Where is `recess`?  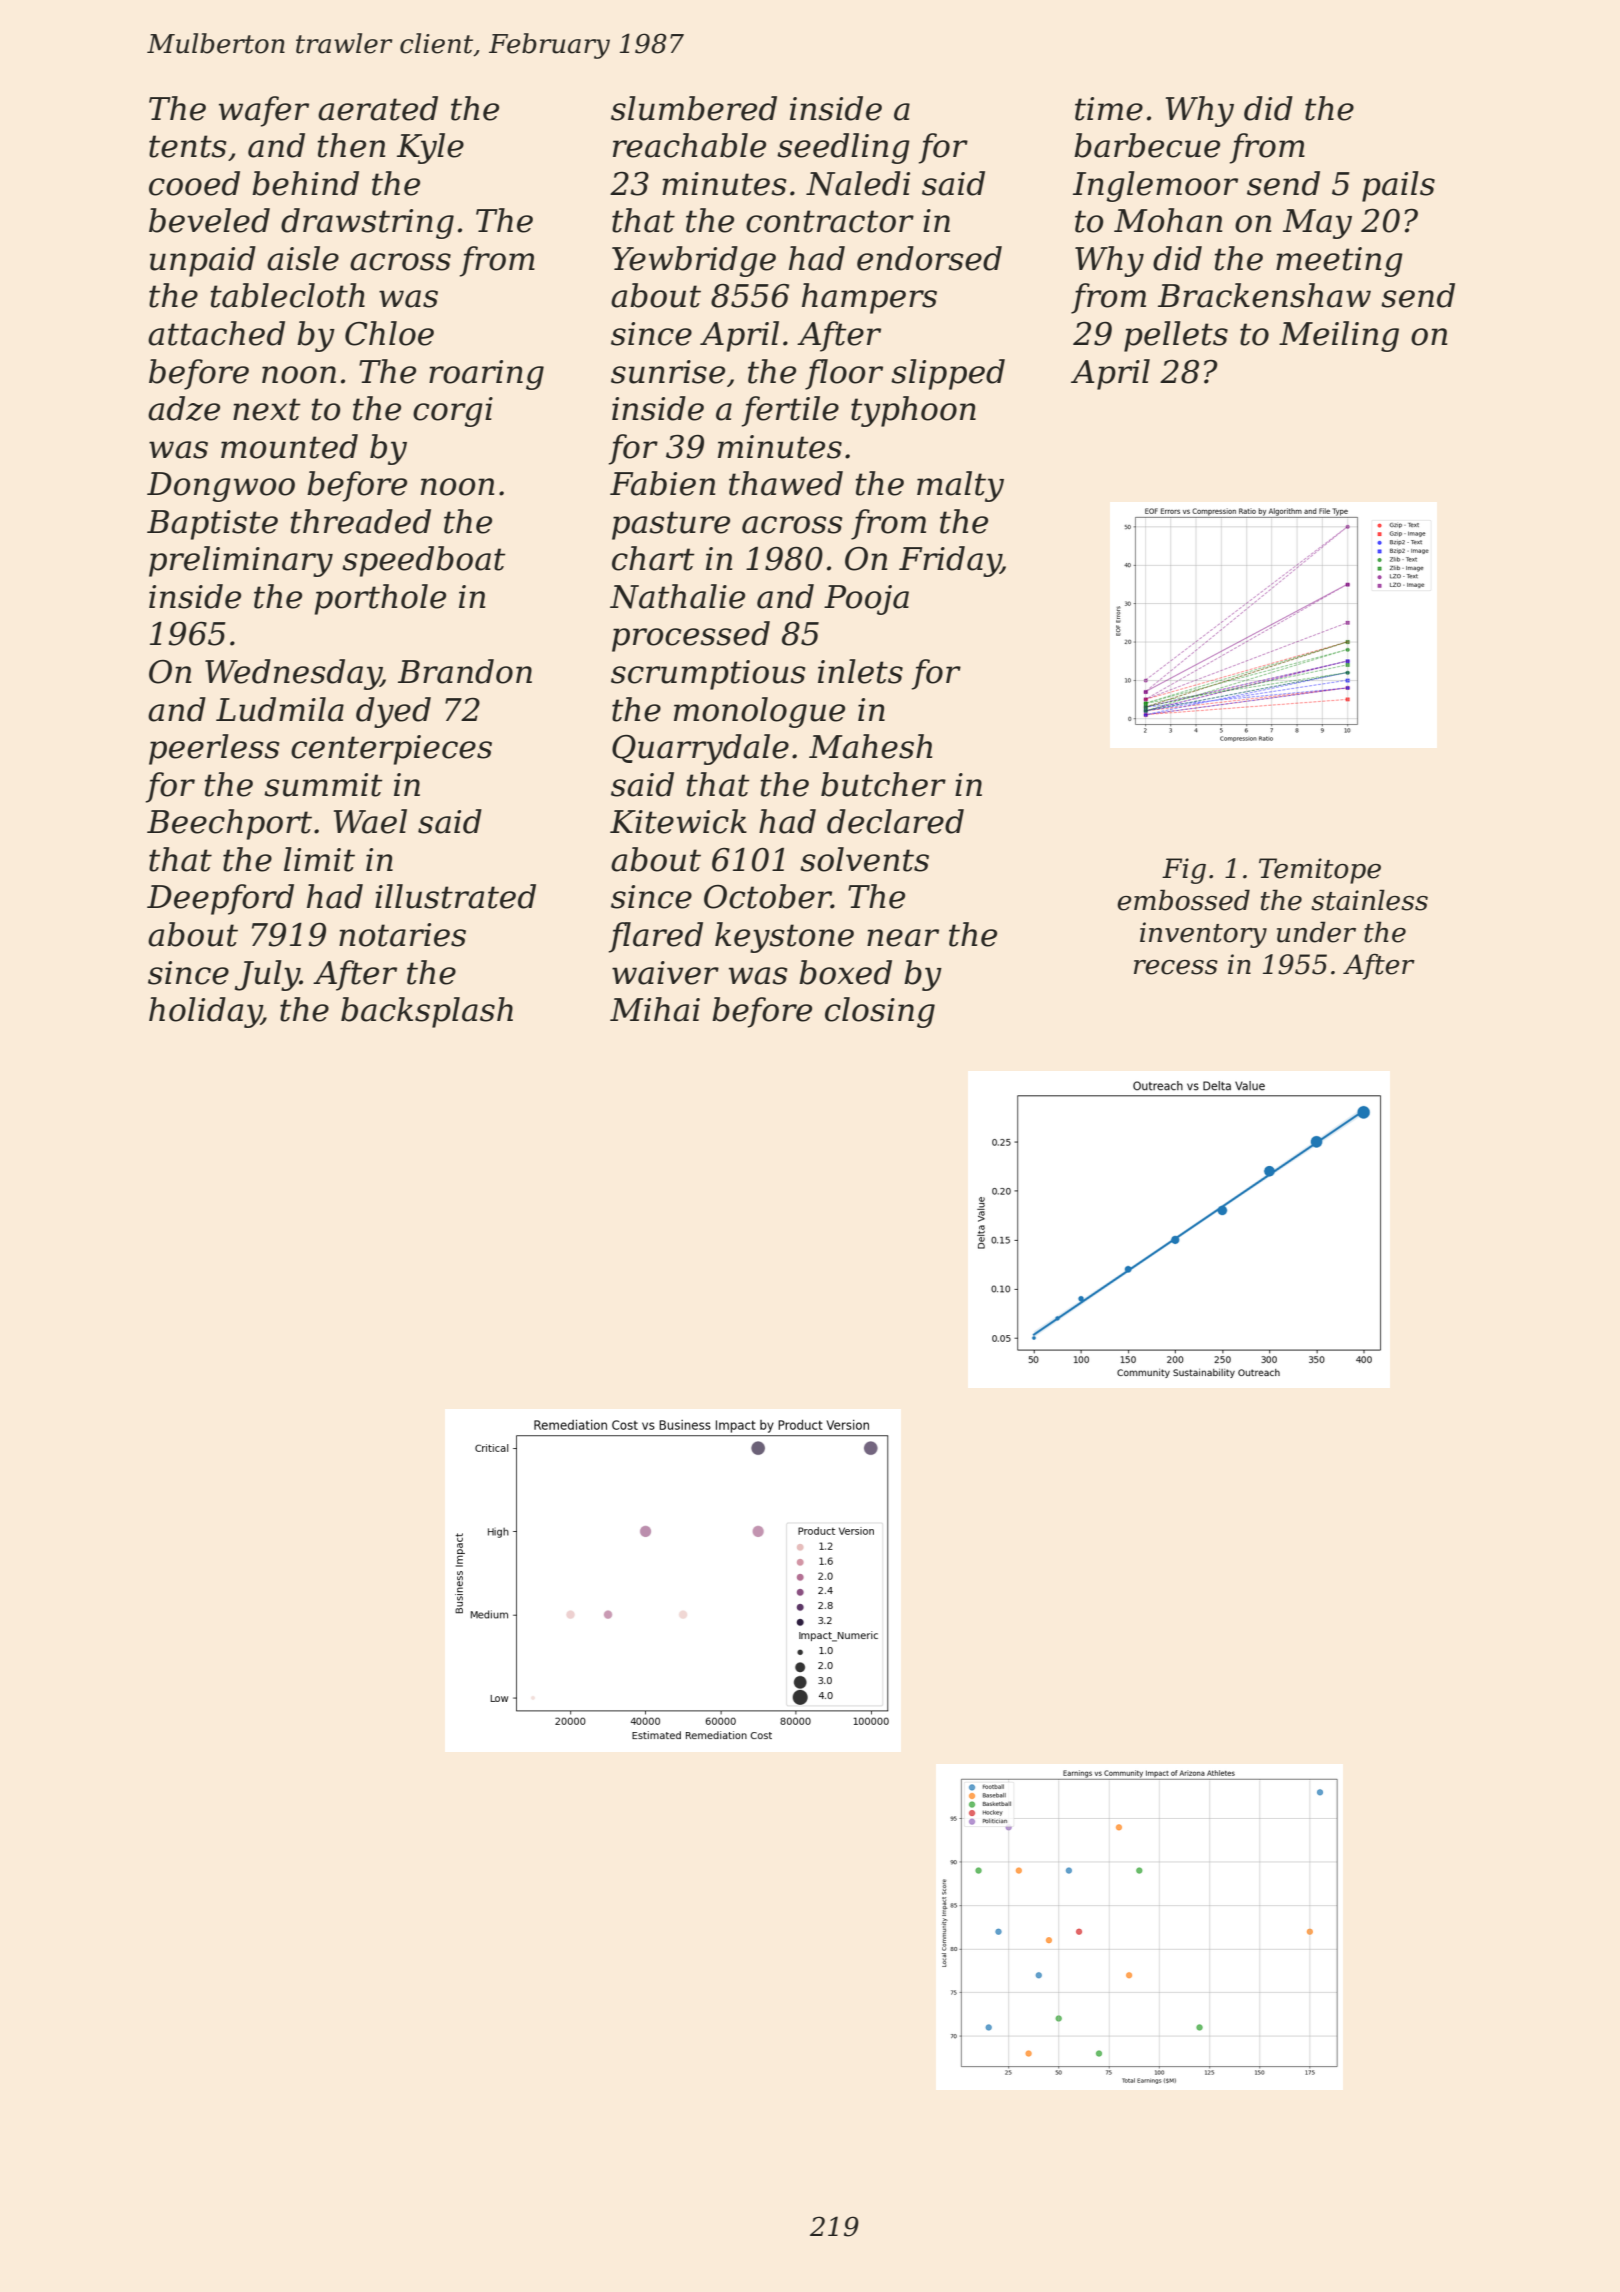 recess is located at coordinates (1176, 967).
